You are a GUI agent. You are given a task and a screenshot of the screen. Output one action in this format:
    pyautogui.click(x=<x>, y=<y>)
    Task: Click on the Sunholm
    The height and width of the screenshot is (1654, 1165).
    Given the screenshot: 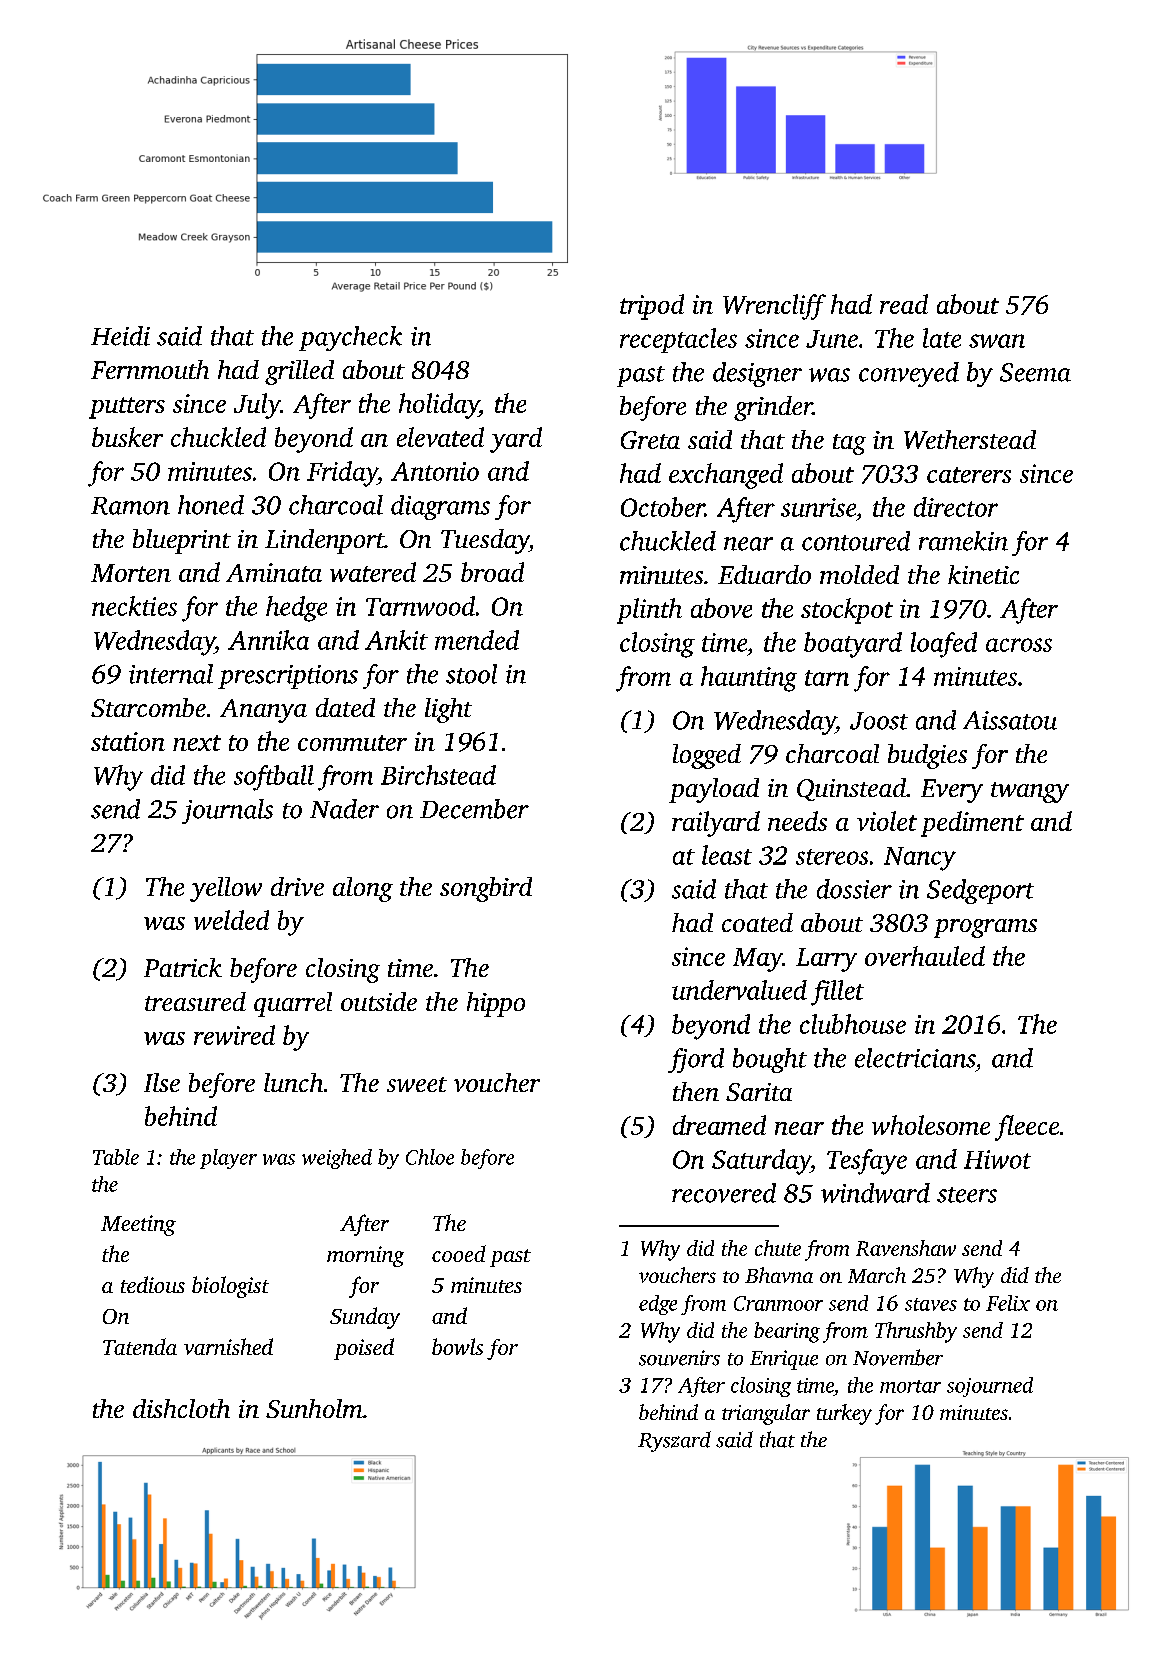 What is the action you would take?
    pyautogui.click(x=314, y=1408)
